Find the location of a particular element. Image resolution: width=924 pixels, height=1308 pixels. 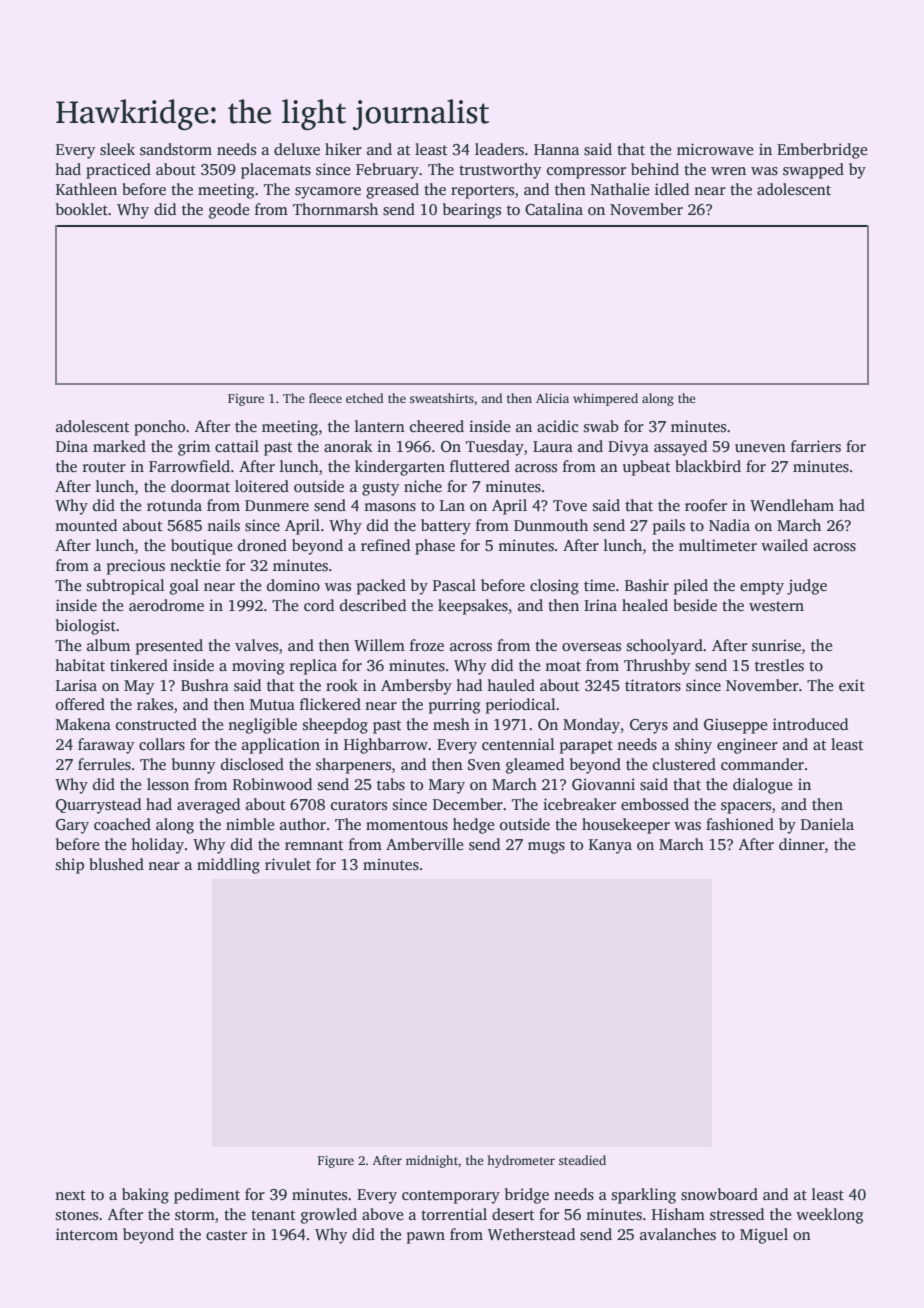

next is located at coordinates (70, 1195).
